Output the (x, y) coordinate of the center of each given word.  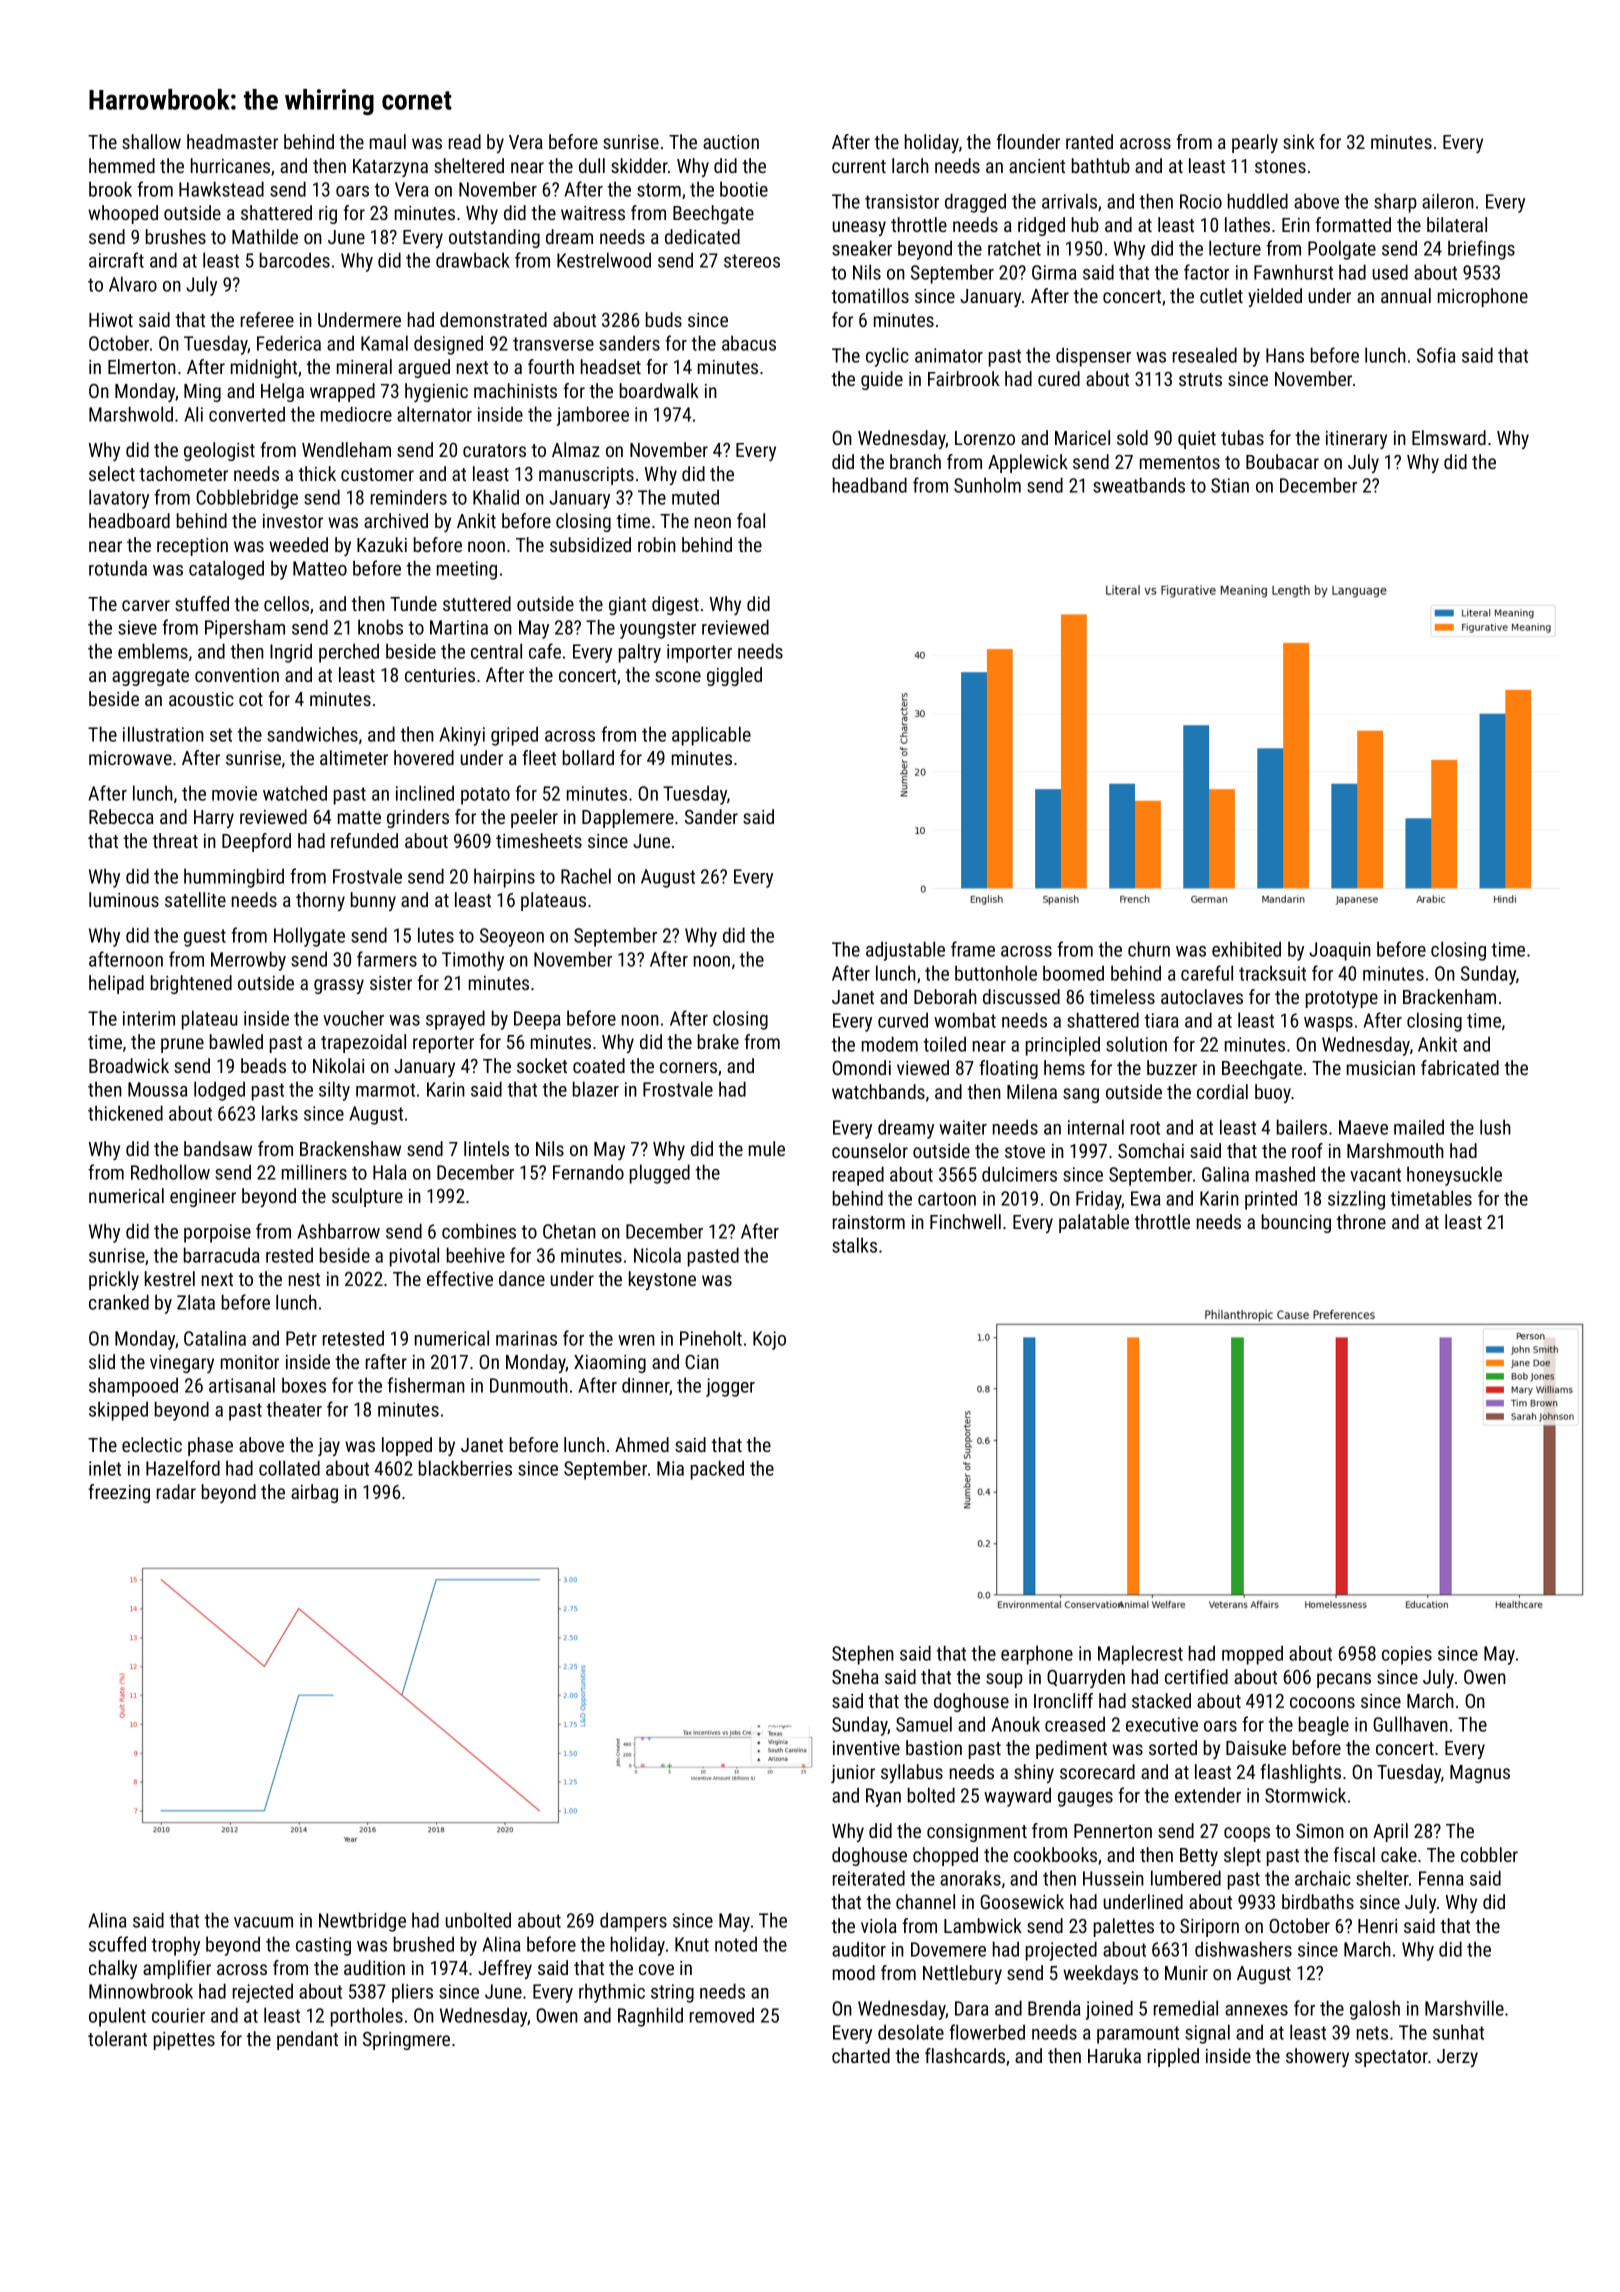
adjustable (905, 951)
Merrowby (248, 961)
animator (949, 355)
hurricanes (230, 165)
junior (853, 1774)
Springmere (406, 2041)
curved (903, 1020)
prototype (1342, 999)
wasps (1328, 1024)
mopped (1252, 1655)
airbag (314, 1493)
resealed (1205, 355)
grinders (418, 818)
